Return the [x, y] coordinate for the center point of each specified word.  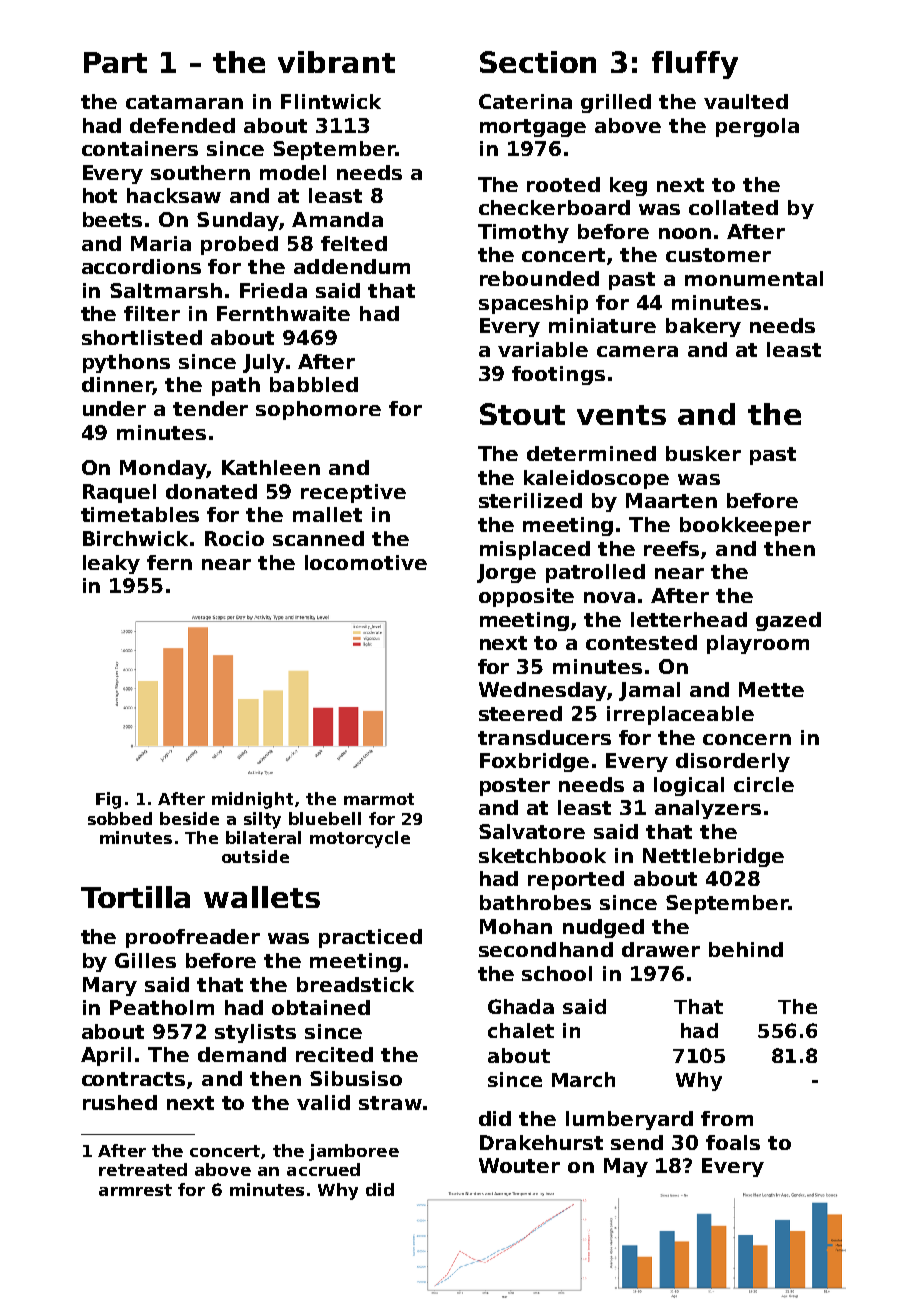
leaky [111, 564]
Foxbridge [534, 762]
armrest [135, 1190]
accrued [323, 1169]
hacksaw [174, 195]
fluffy [695, 65]
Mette [771, 689]
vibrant [336, 62]
